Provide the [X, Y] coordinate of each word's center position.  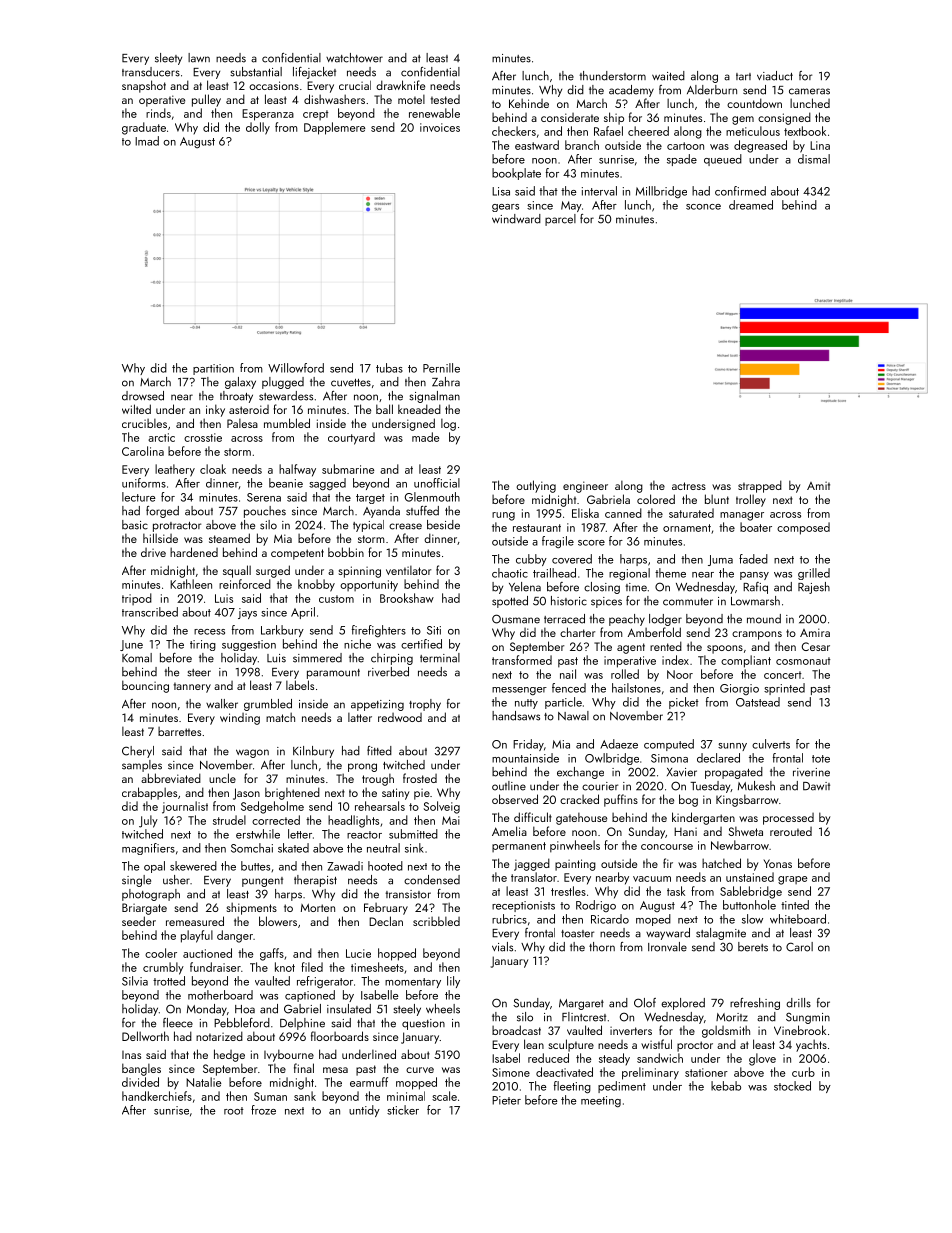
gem [743, 120]
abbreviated [171, 778]
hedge [229, 1055]
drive [153, 552]
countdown [754, 103]
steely [407, 1010]
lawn [199, 58]
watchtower [354, 58]
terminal [440, 658]
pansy [754, 576]
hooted [385, 866]
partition [213, 369]
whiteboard [798, 919]
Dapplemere [335, 128]
